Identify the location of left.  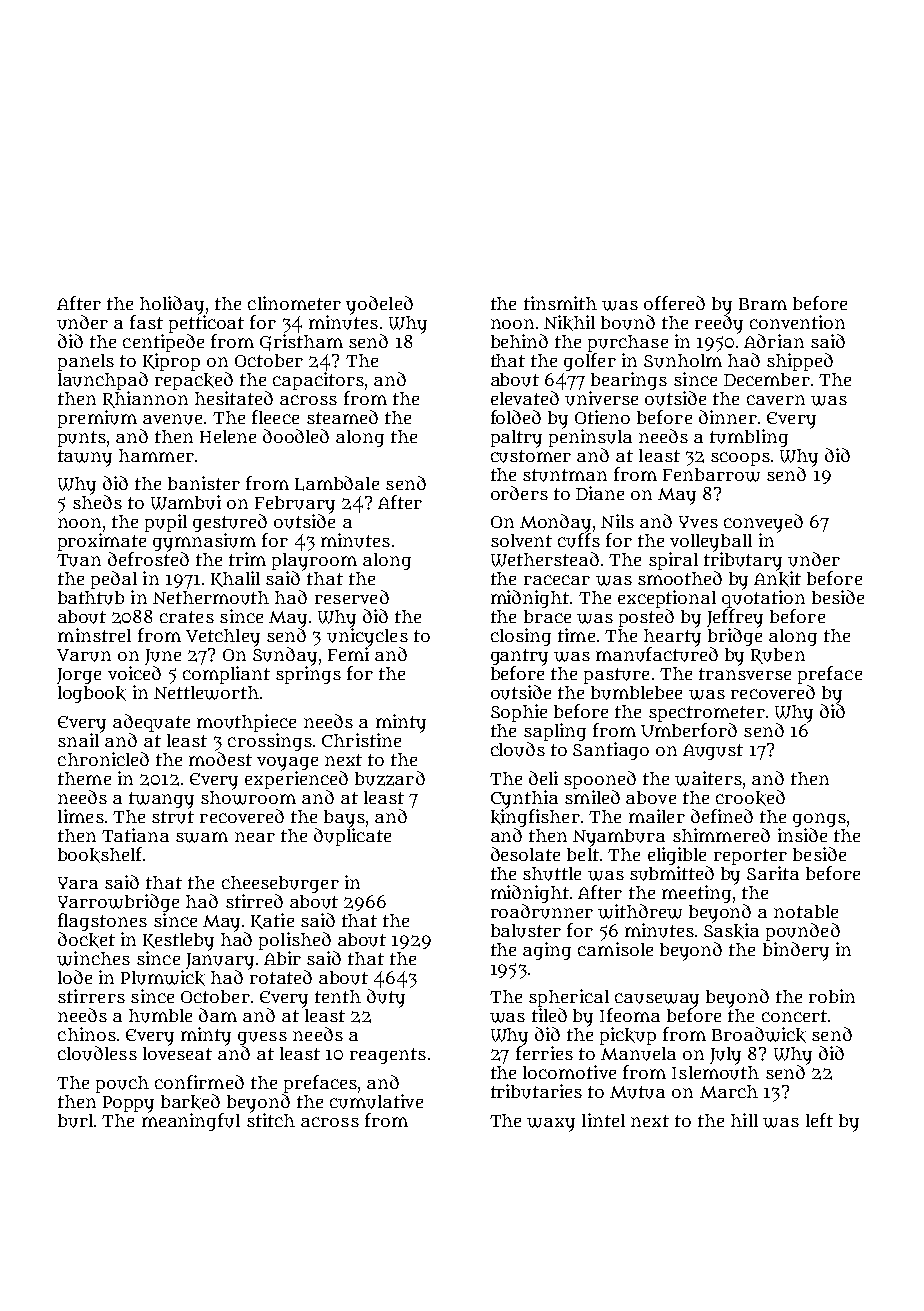
(819, 1120).
